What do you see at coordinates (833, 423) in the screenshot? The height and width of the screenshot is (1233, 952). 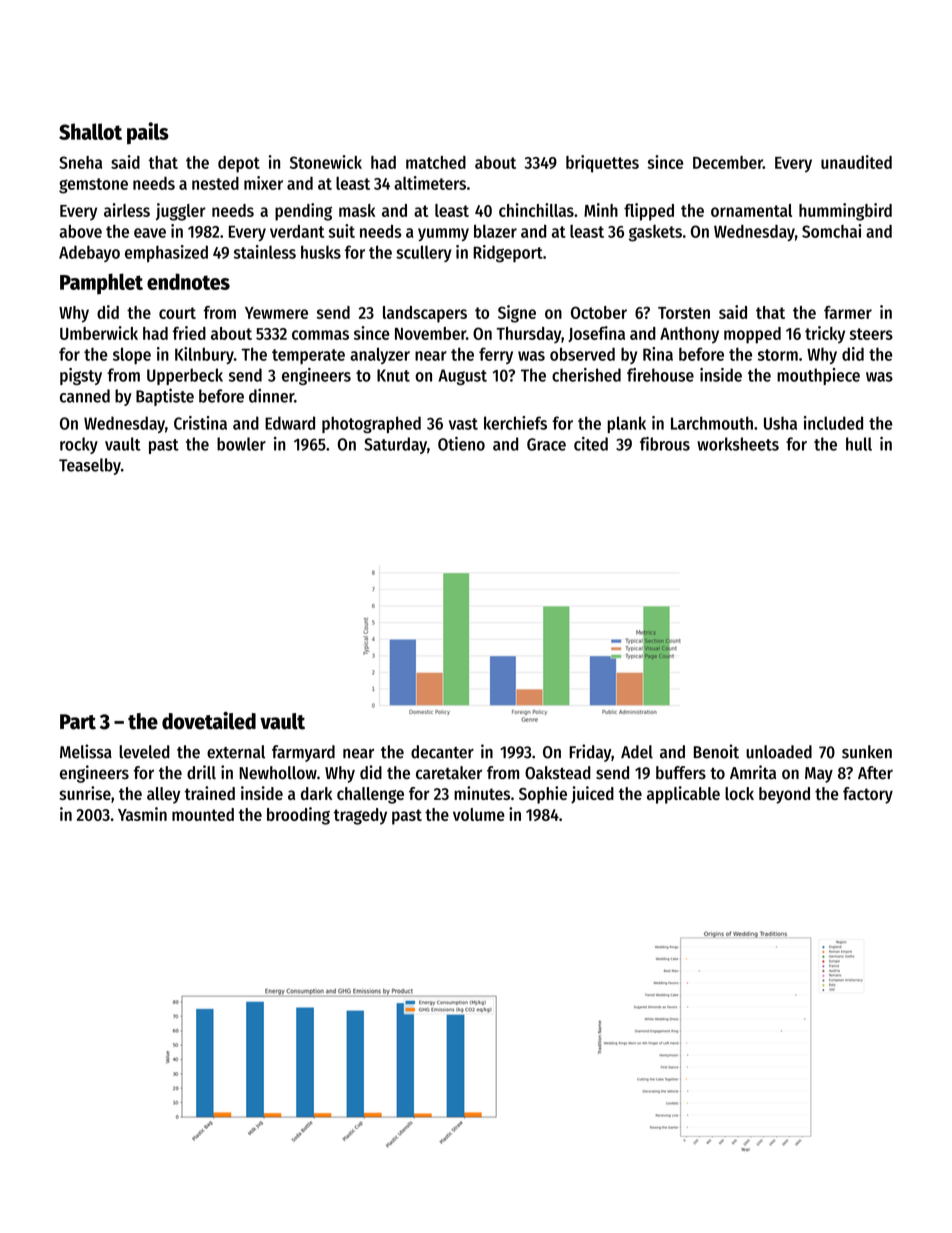 I see `included` at bounding box center [833, 423].
